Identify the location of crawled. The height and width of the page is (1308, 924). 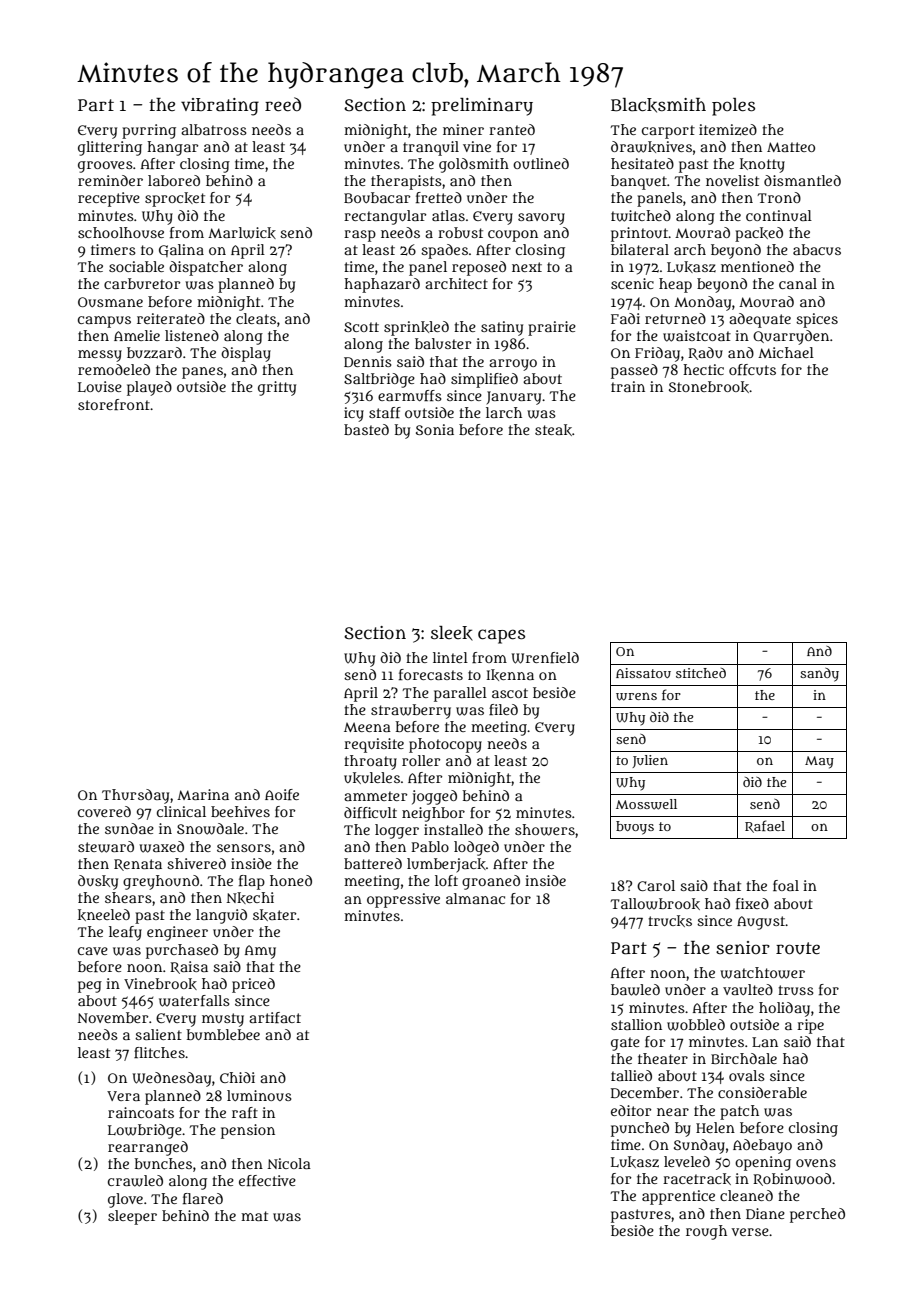
(135, 1181).
